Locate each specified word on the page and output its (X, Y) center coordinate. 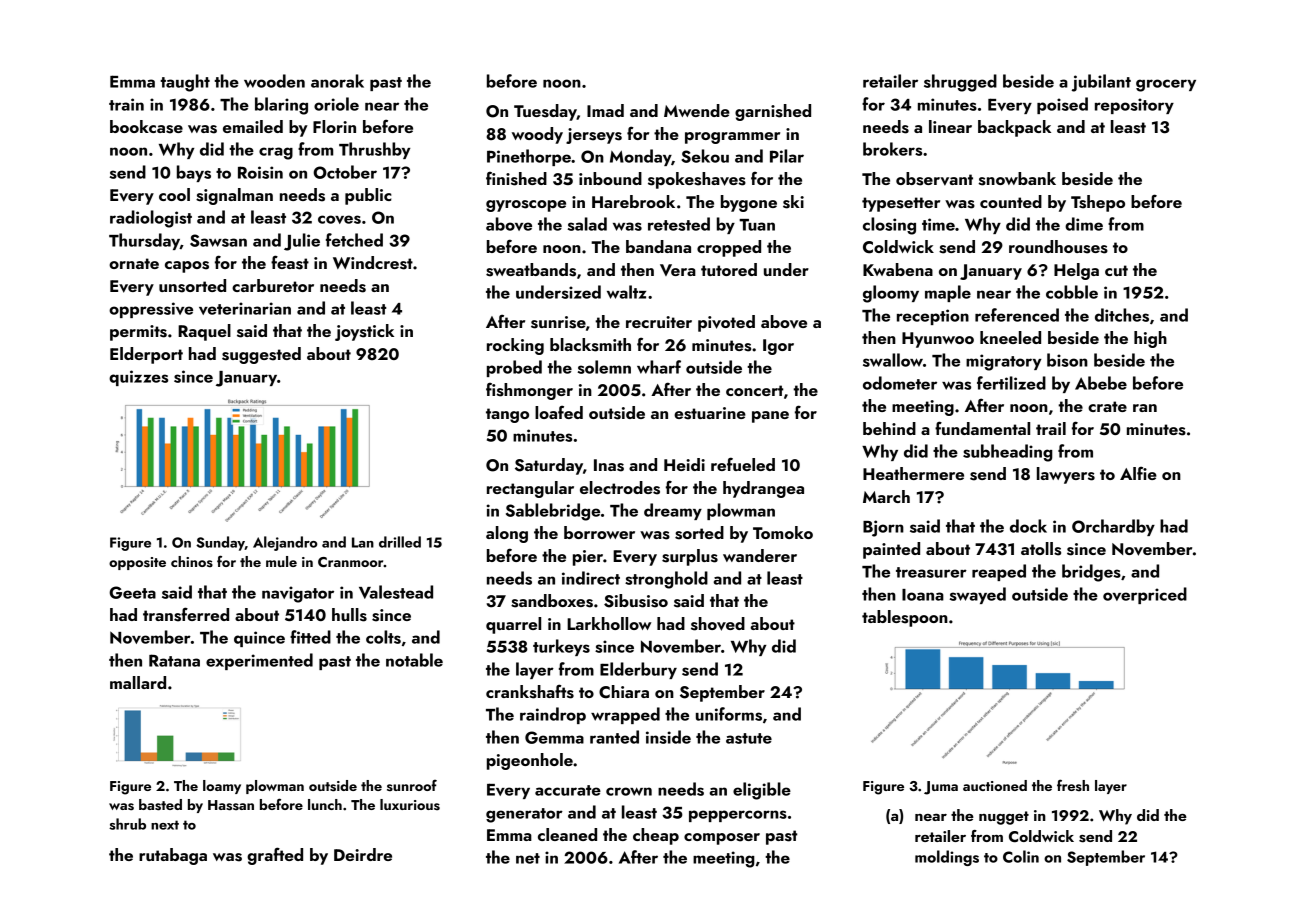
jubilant (1101, 83)
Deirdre (363, 854)
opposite (137, 563)
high (1150, 339)
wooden (274, 81)
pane (770, 417)
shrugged (960, 83)
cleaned (567, 834)
